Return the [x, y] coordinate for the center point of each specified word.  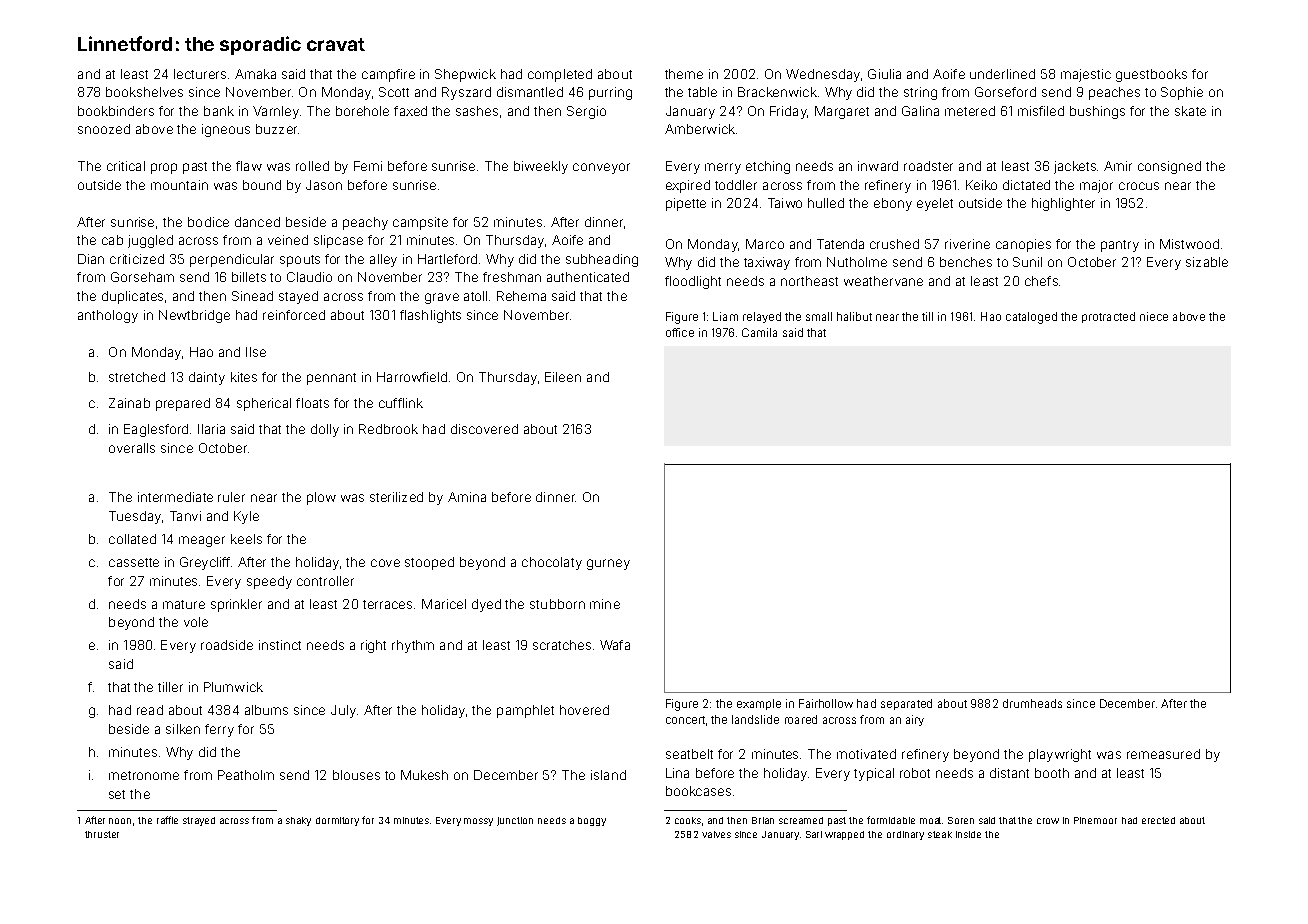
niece [1154, 316]
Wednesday [823, 75]
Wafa [615, 645]
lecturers [200, 74]
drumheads [1032, 703]
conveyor [601, 168]
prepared [183, 404]
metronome [144, 775]
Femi [368, 166]
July [343, 711]
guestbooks [1151, 75]
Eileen [563, 377]
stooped [429, 563]
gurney [608, 564]
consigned [1169, 167]
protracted [1108, 317]
